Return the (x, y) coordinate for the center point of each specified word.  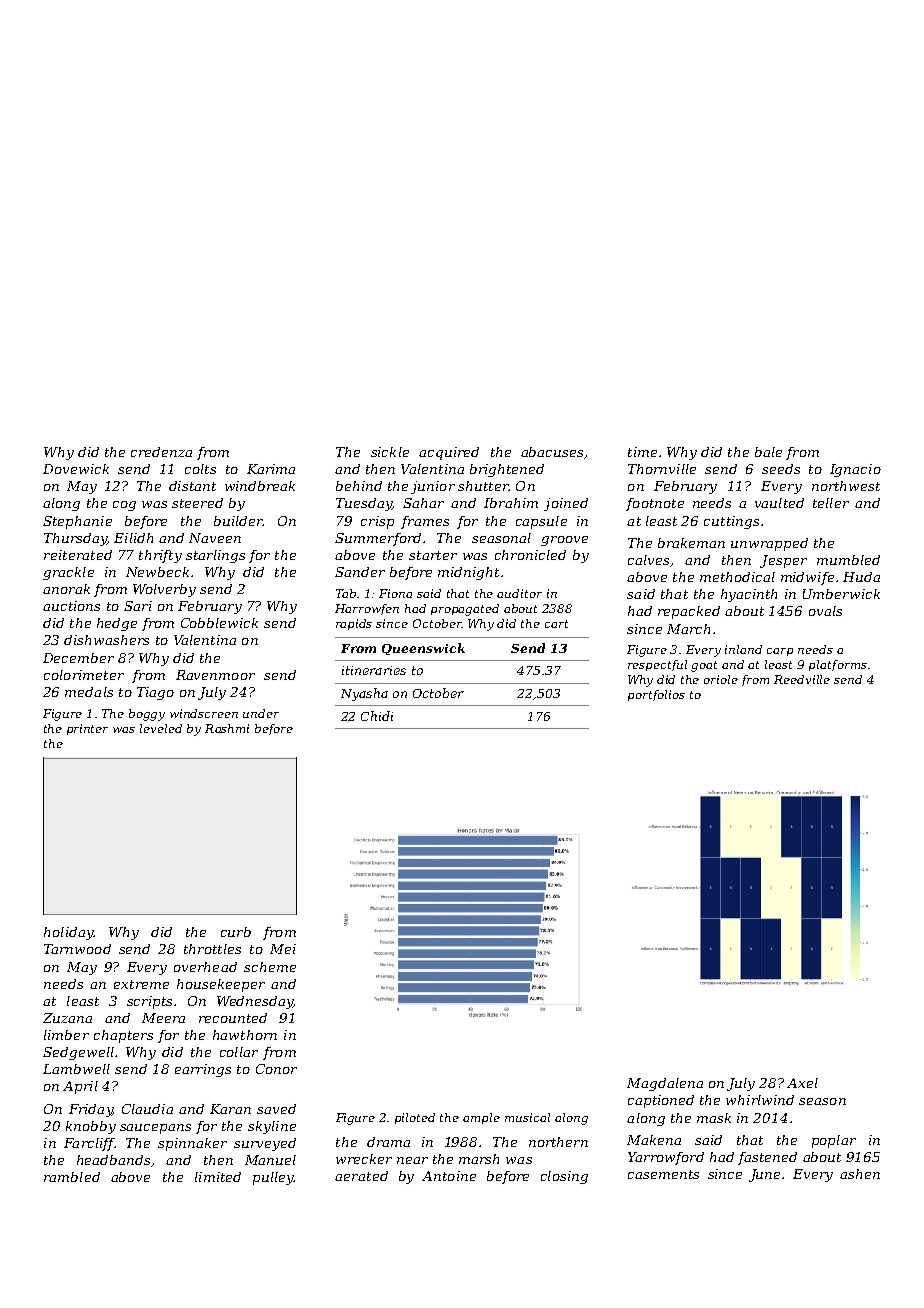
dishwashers (106, 640)
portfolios (656, 695)
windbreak (260, 486)
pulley (273, 1178)
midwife (807, 578)
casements (663, 1174)
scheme (270, 967)
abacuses (552, 452)
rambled (72, 1177)
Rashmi (227, 728)
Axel (802, 1083)
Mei (283, 949)
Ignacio (855, 470)
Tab (346, 593)
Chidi (377, 716)
